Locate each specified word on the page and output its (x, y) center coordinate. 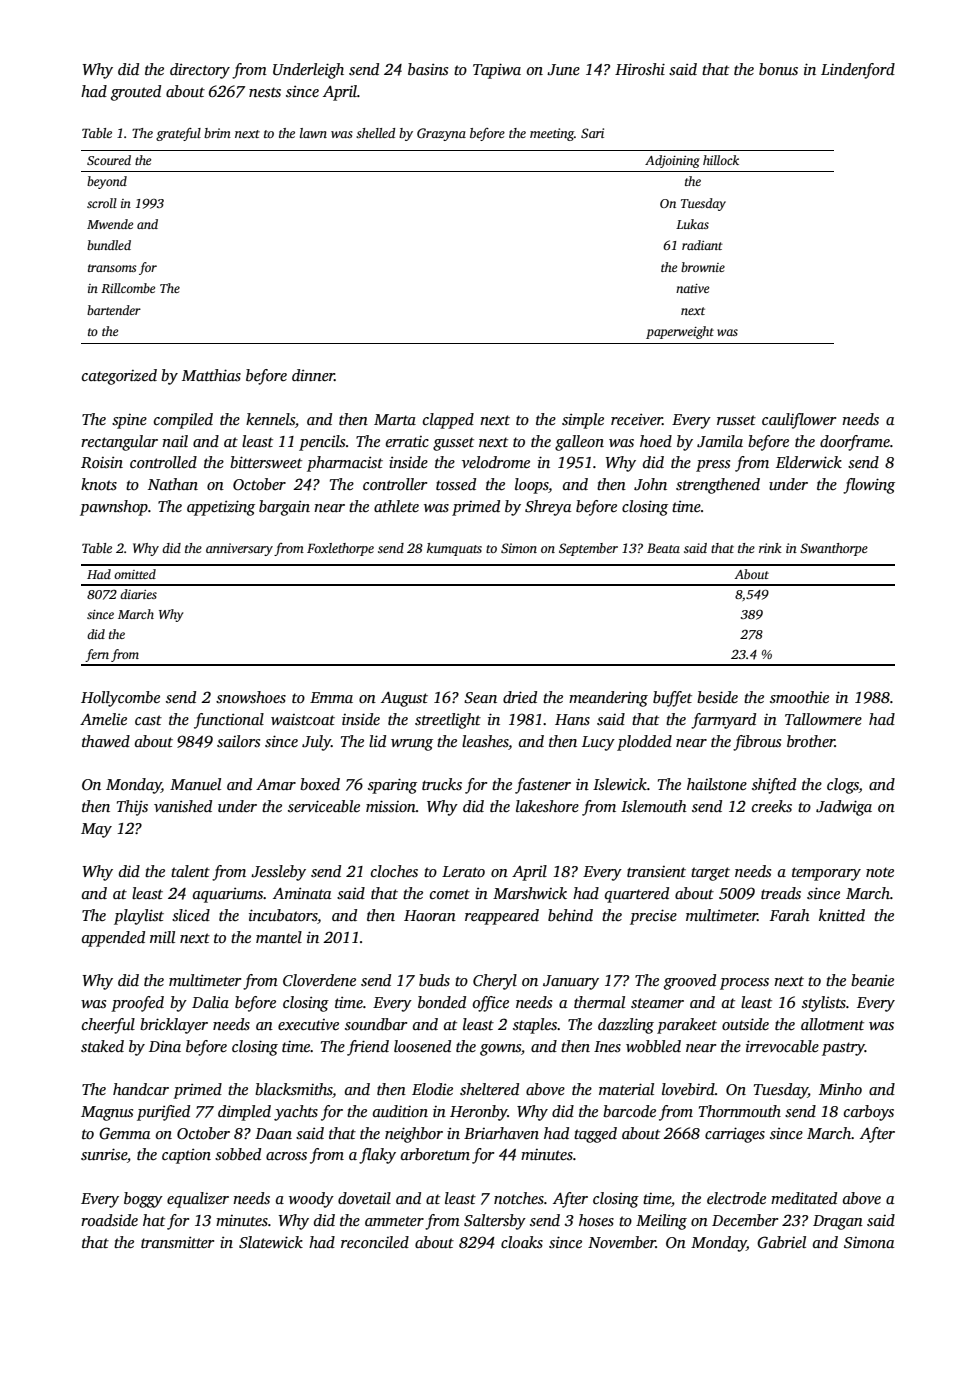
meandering (608, 699)
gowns (500, 1050)
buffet (672, 699)
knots (99, 484)
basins (428, 69)
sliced (191, 915)
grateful (178, 134)
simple (583, 421)
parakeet (687, 1026)
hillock (721, 160)
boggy (143, 1200)
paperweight (680, 332)
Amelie (103, 719)
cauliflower (799, 421)
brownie (703, 267)
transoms (112, 268)
